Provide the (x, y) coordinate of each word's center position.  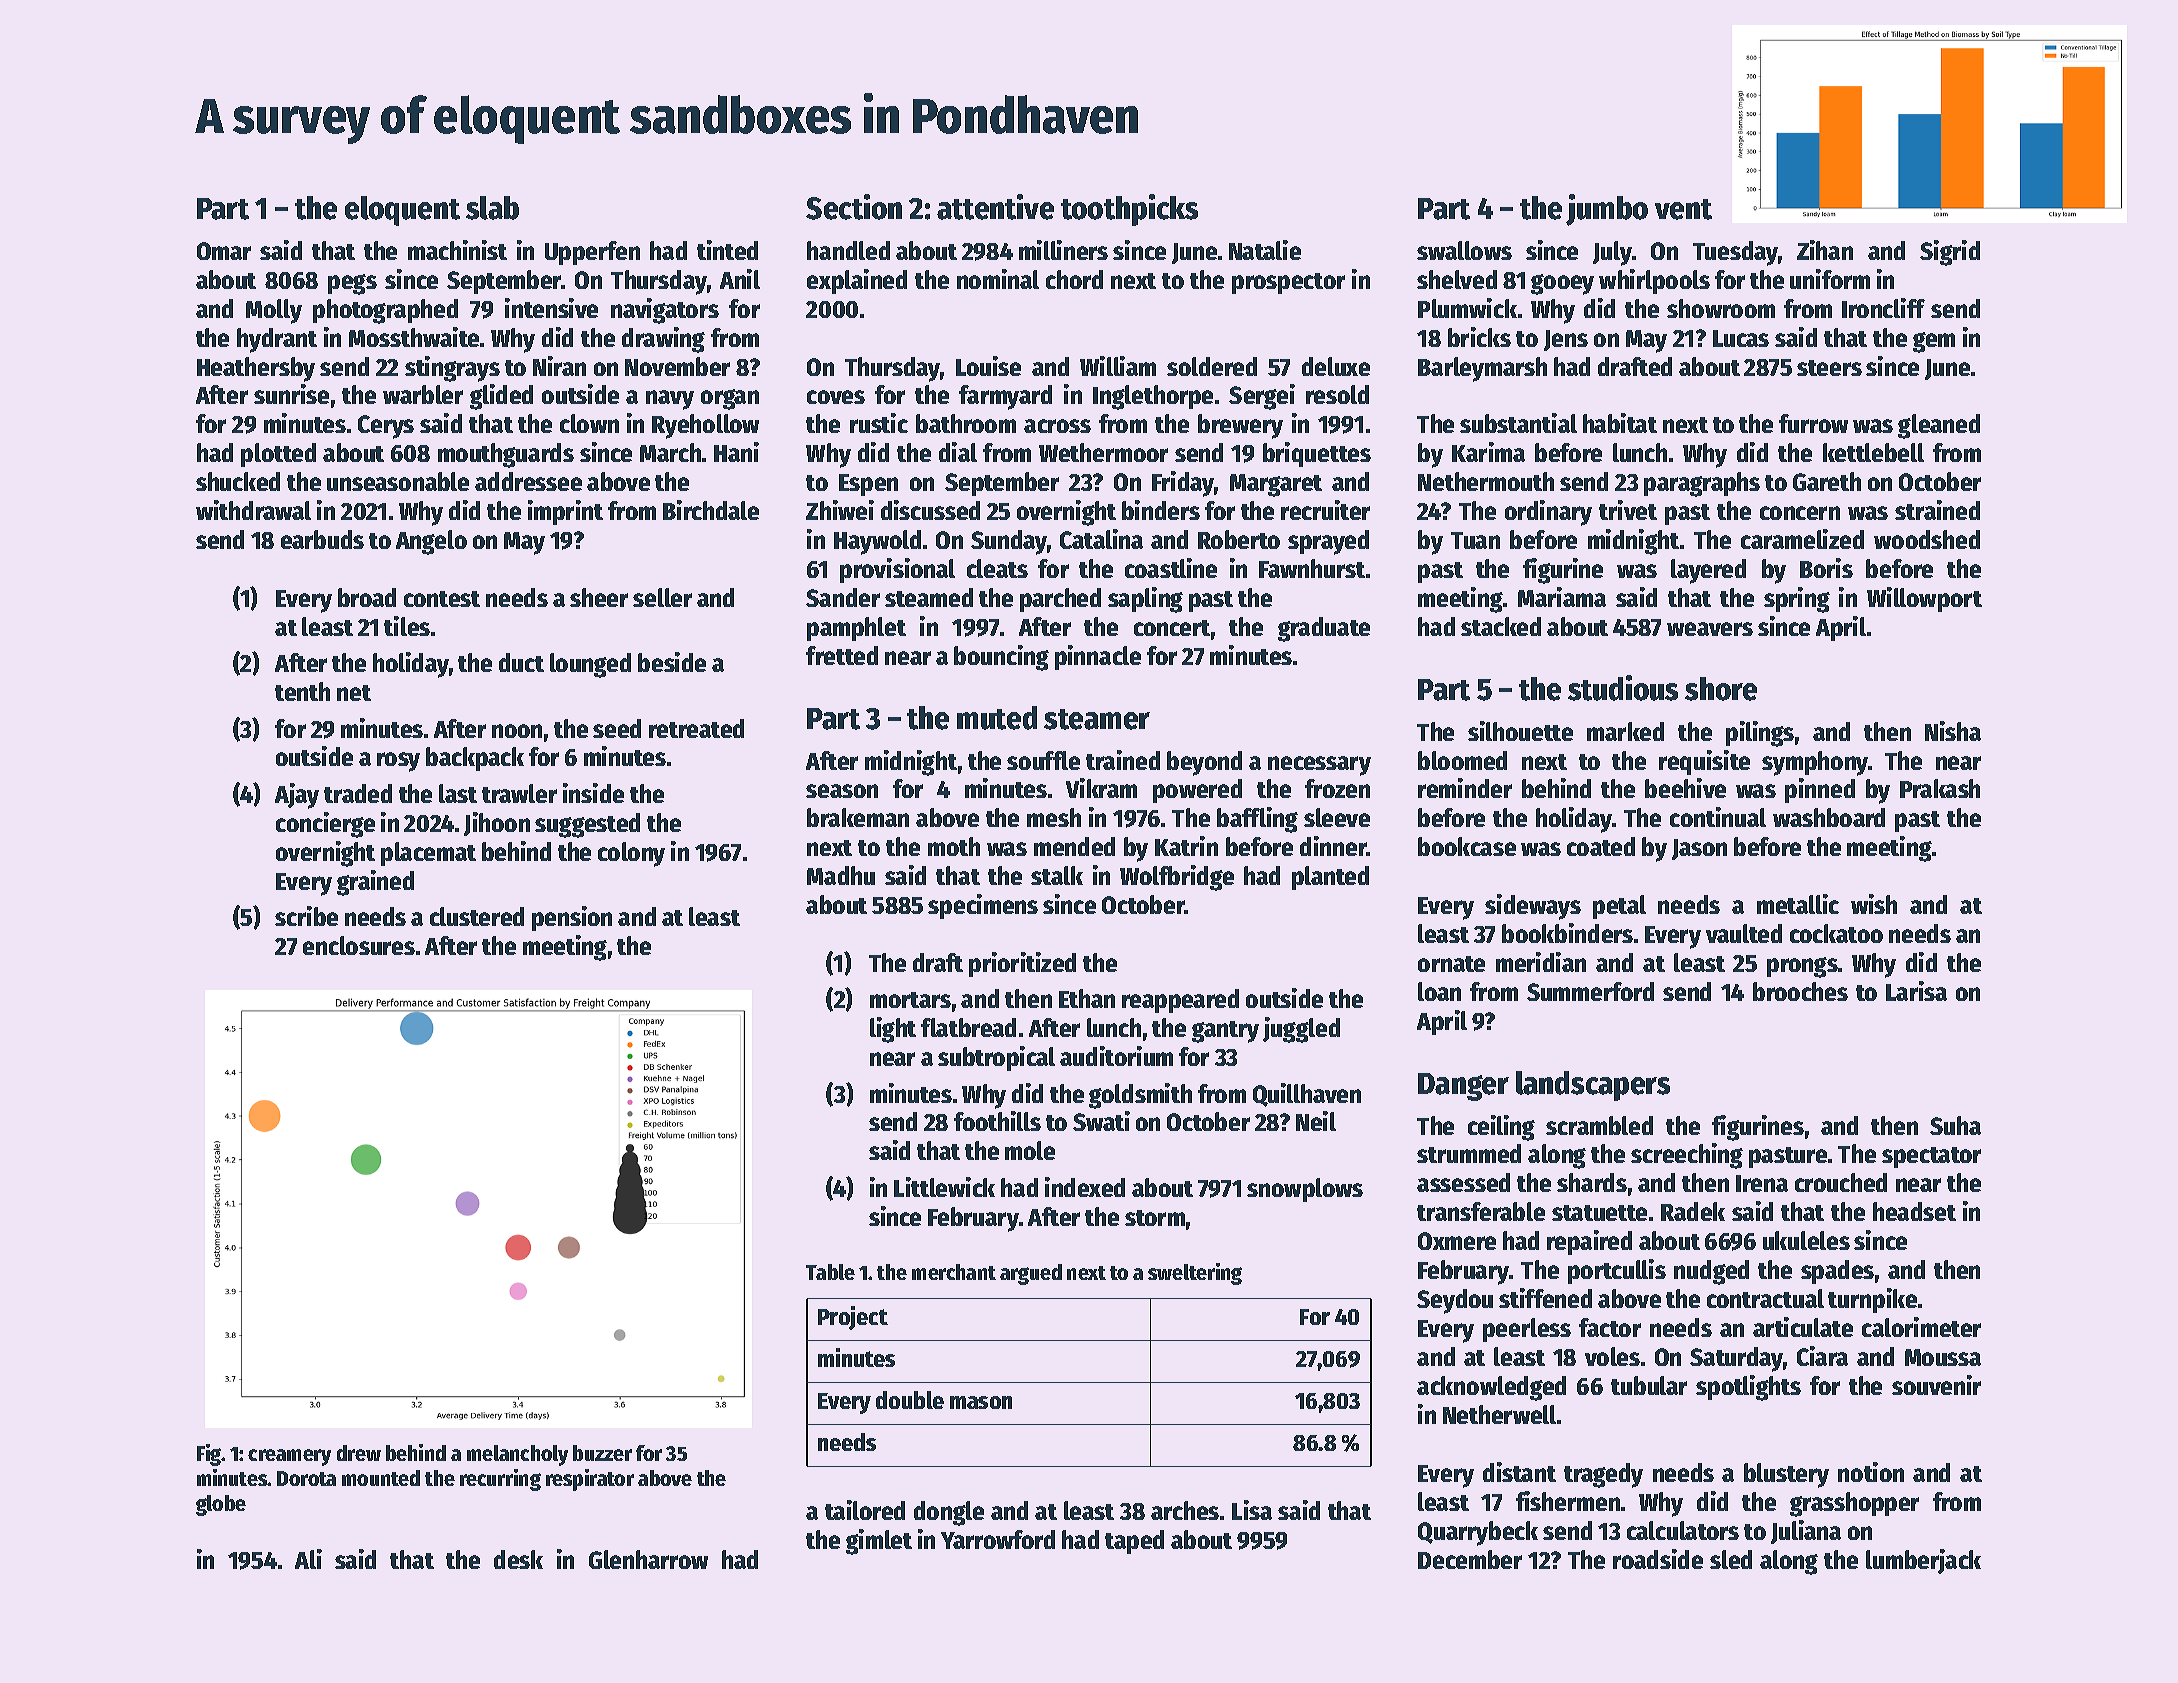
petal (1619, 907)
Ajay (297, 796)
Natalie (1265, 250)
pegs (352, 284)
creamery (289, 1457)
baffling (1257, 820)
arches (1185, 1510)
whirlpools (1654, 281)
